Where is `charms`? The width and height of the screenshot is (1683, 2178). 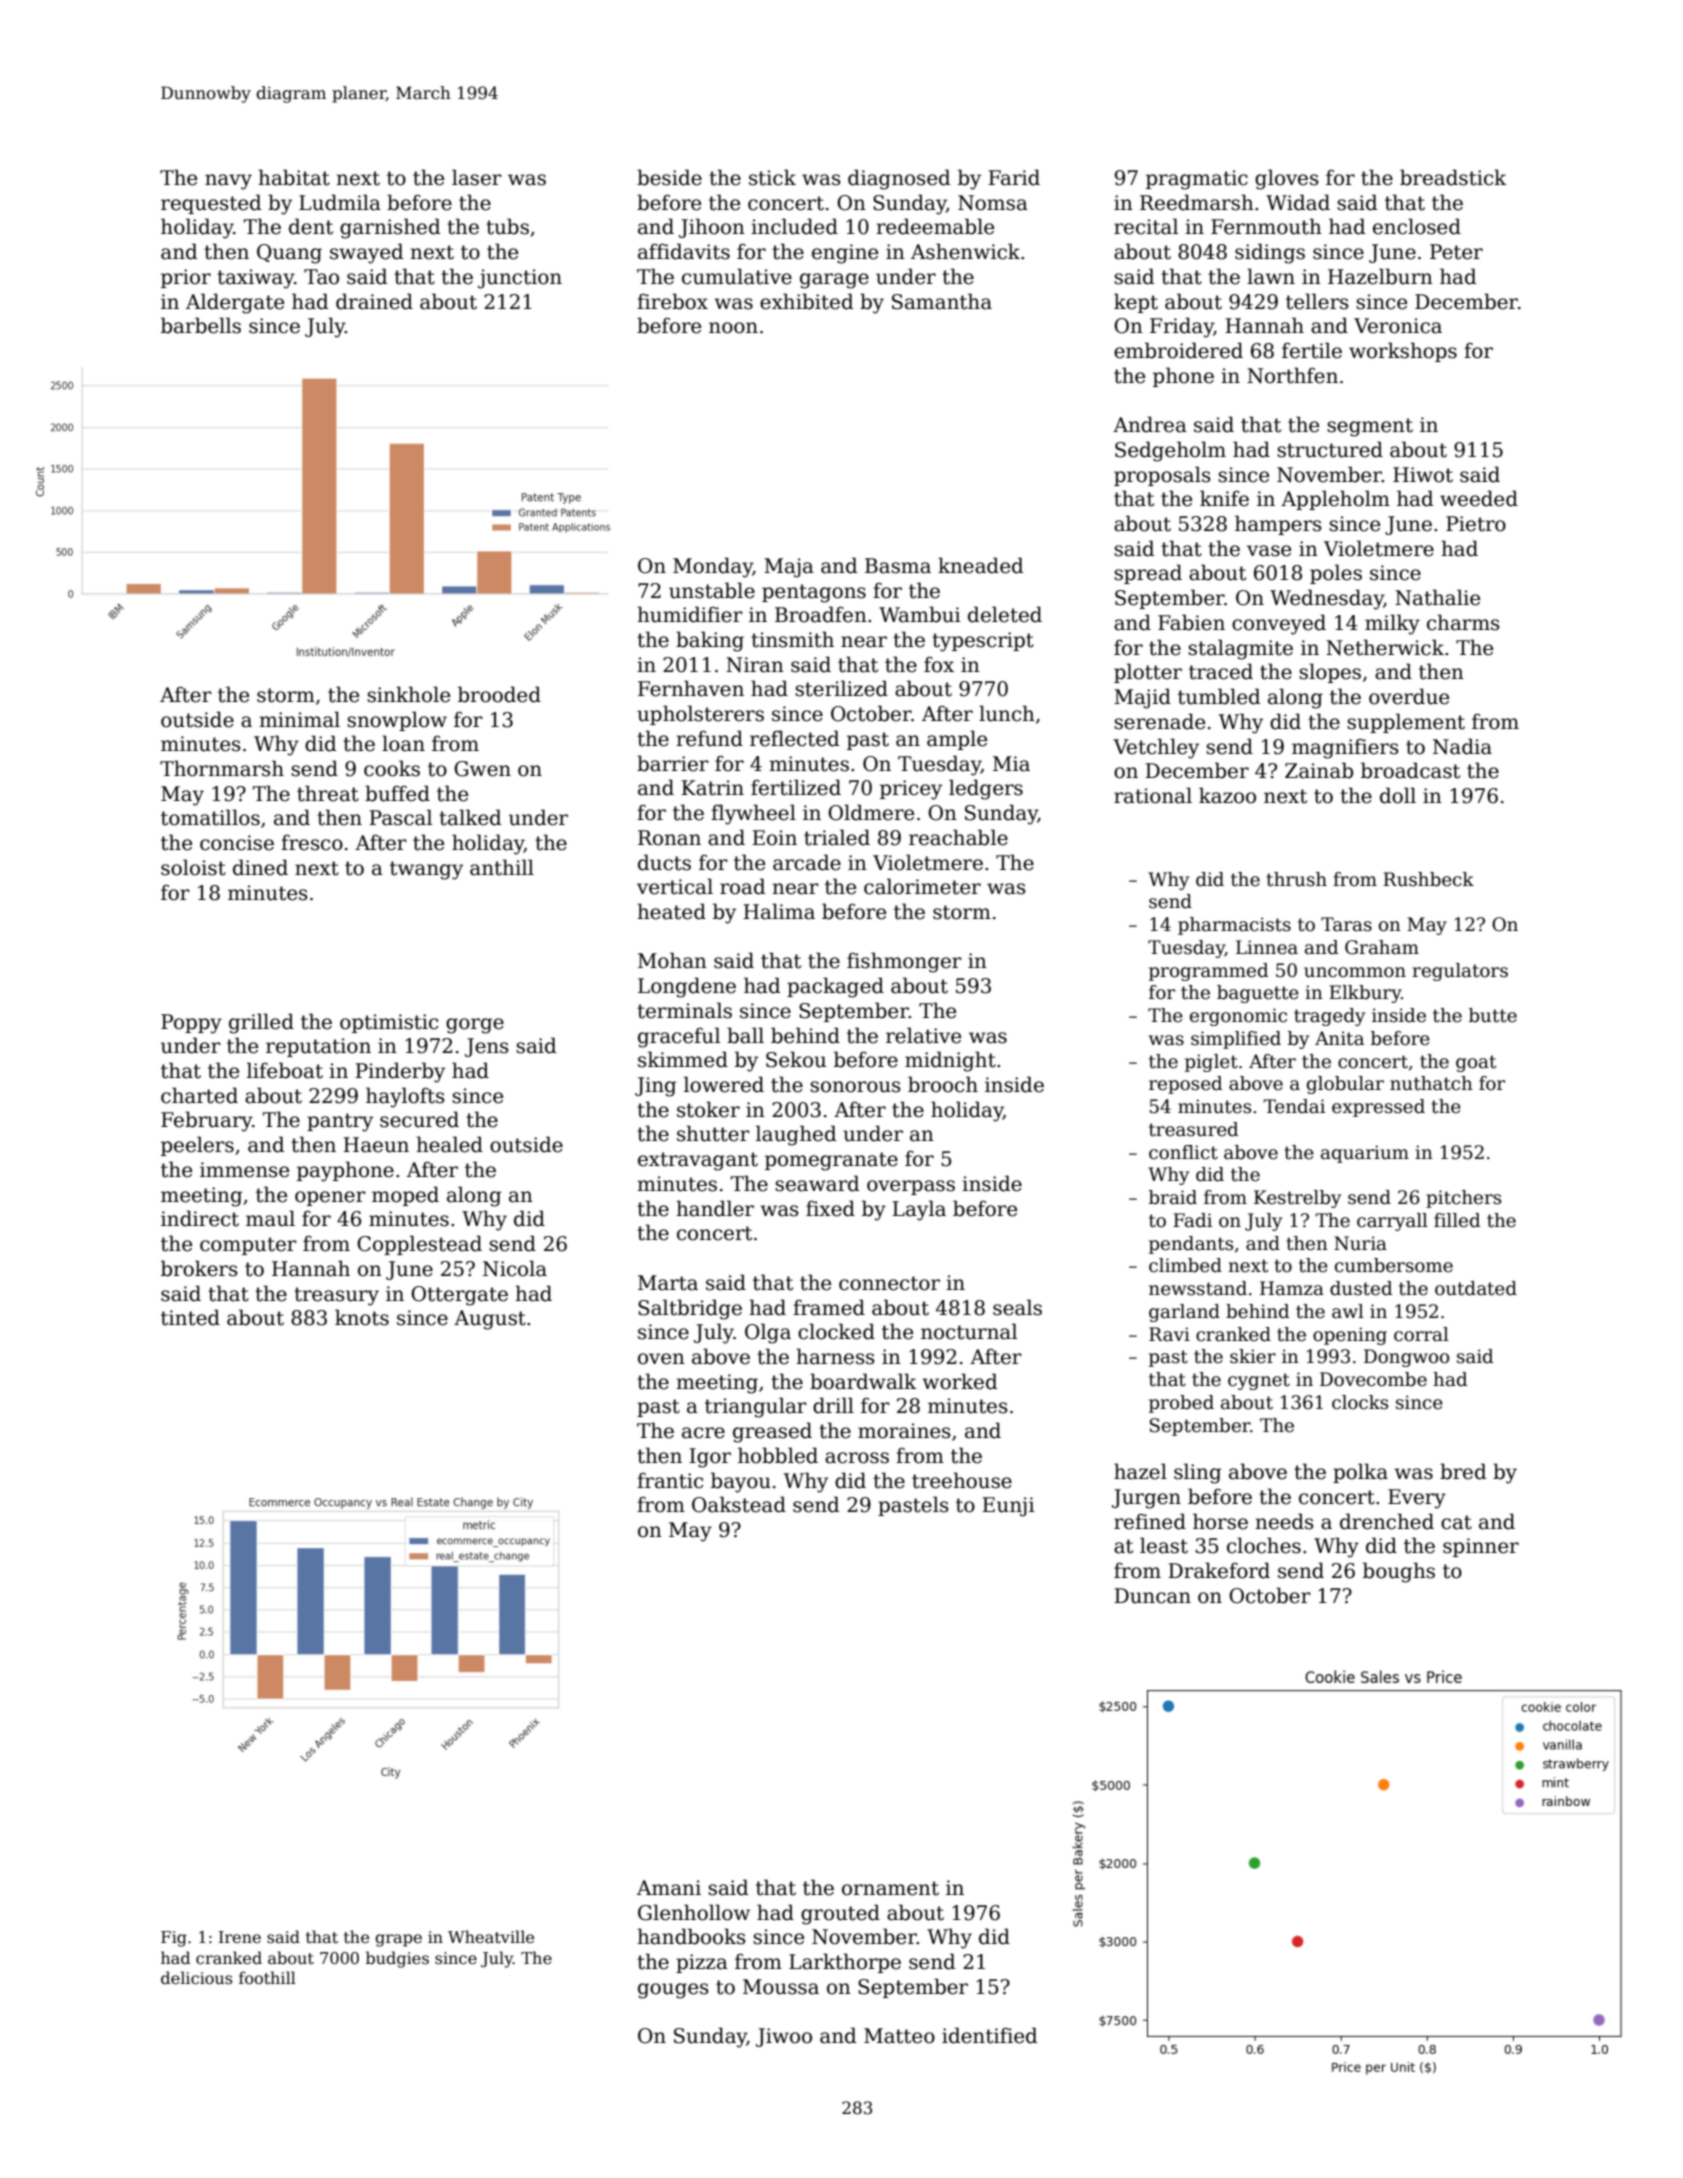
charms is located at coordinates (1463, 622).
